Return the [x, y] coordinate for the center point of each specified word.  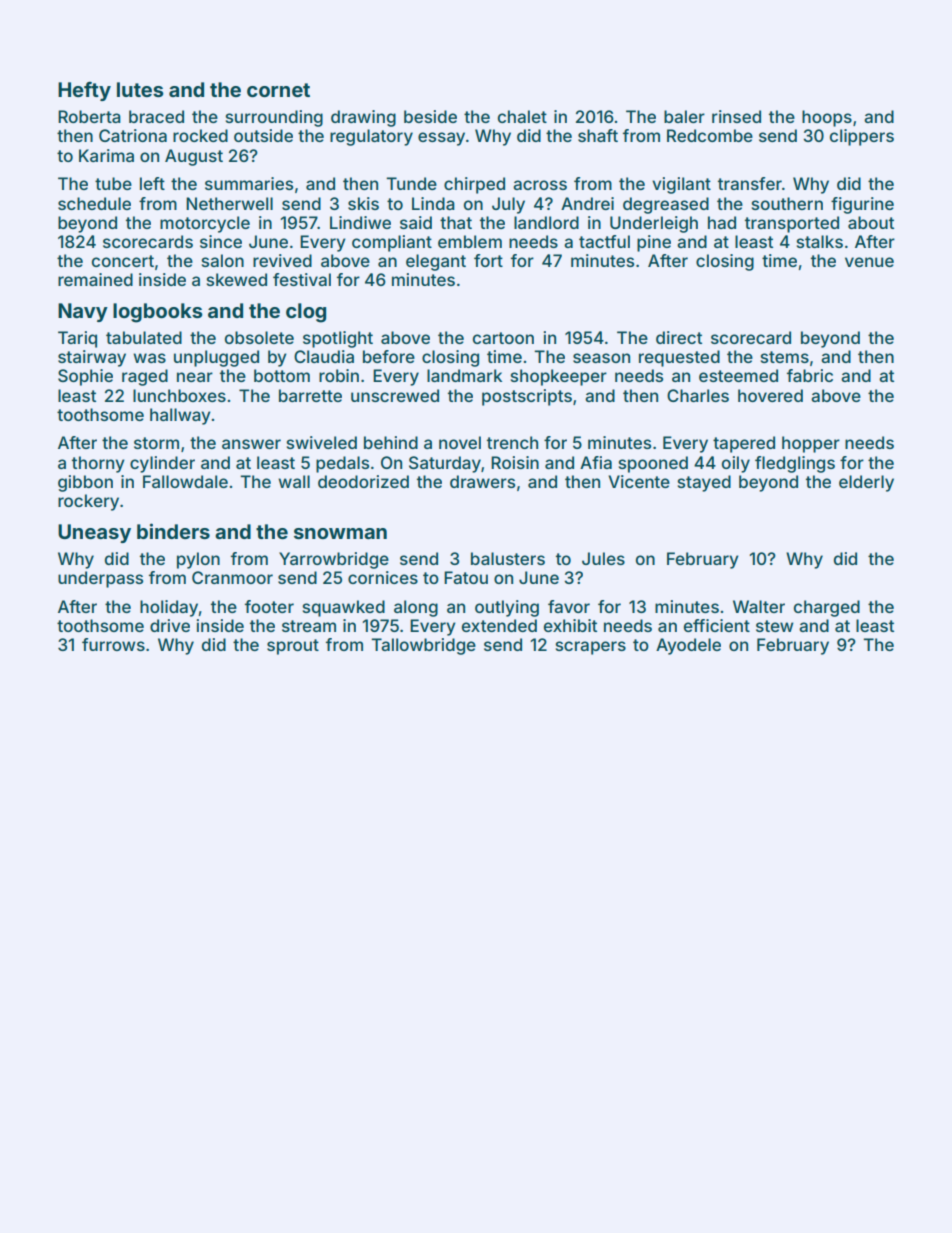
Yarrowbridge [334, 560]
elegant [436, 262]
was [149, 358]
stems [785, 357]
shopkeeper [559, 377]
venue [869, 262]
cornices [383, 577]
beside [430, 116]
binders [173, 531]
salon [223, 260]
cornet [278, 90]
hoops [827, 118]
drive [170, 625]
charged [827, 608]
